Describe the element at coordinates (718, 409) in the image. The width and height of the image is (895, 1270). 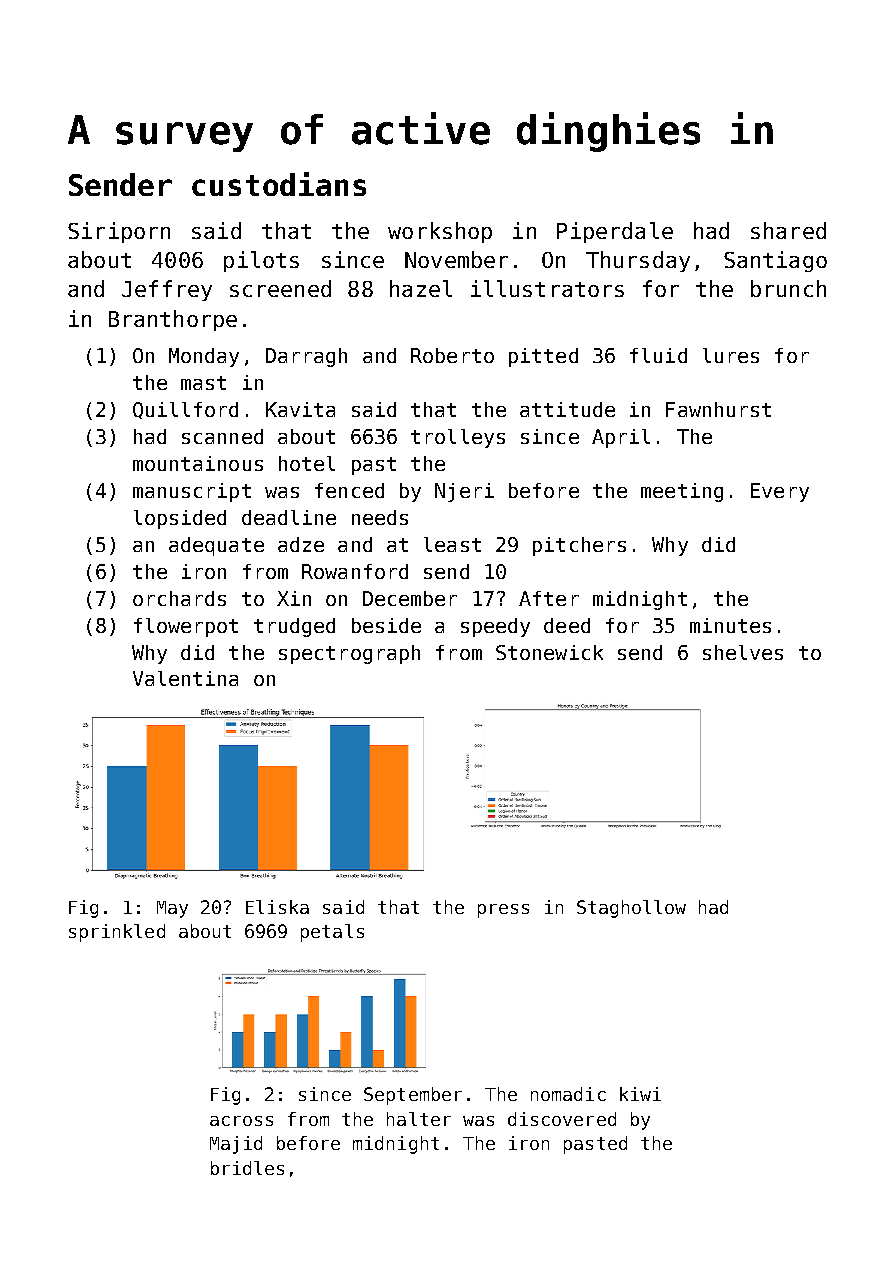
I see `Fawnhurst` at that location.
